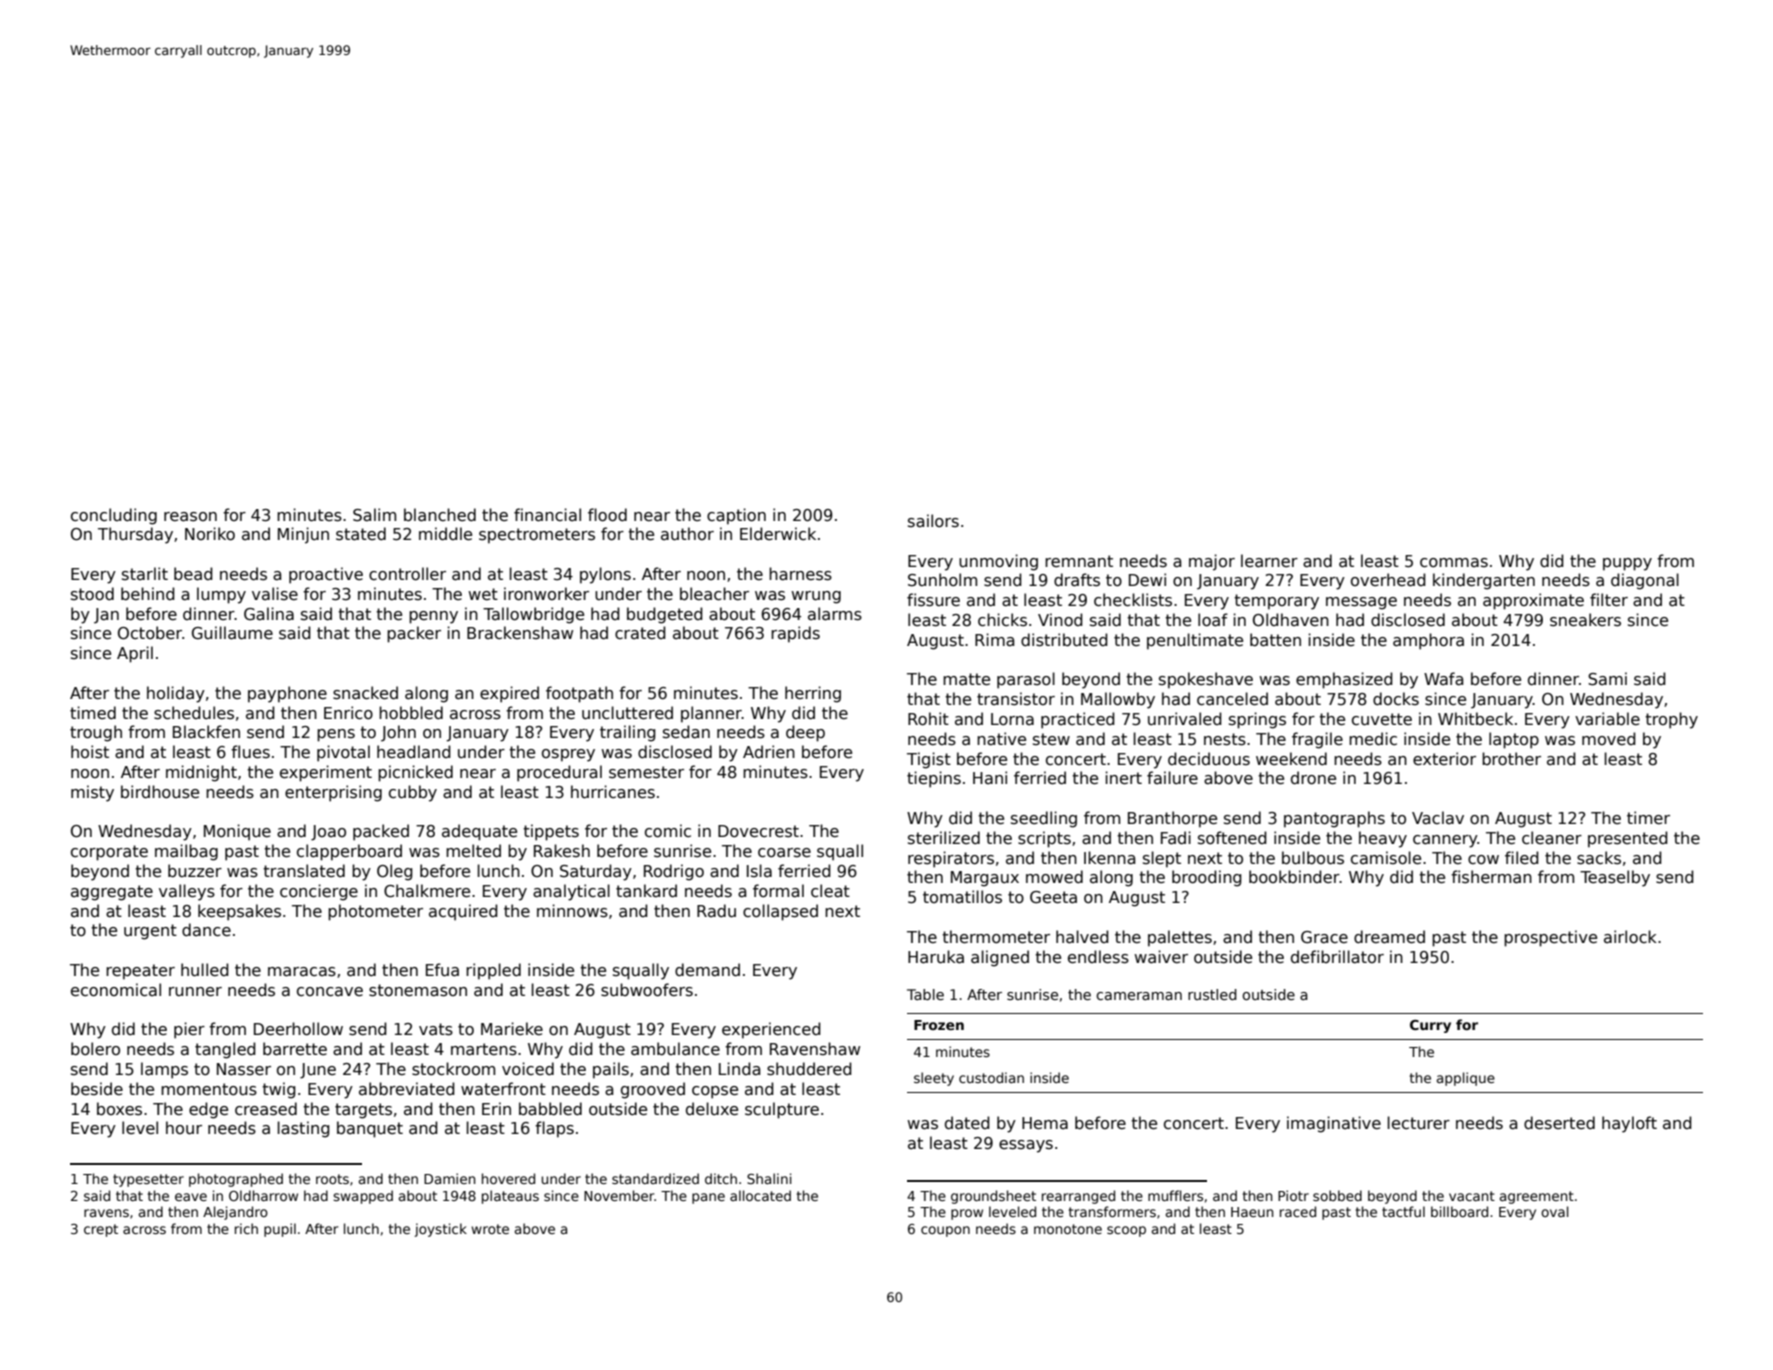  What do you see at coordinates (210, 533) in the document?
I see `Noriko` at bounding box center [210, 533].
